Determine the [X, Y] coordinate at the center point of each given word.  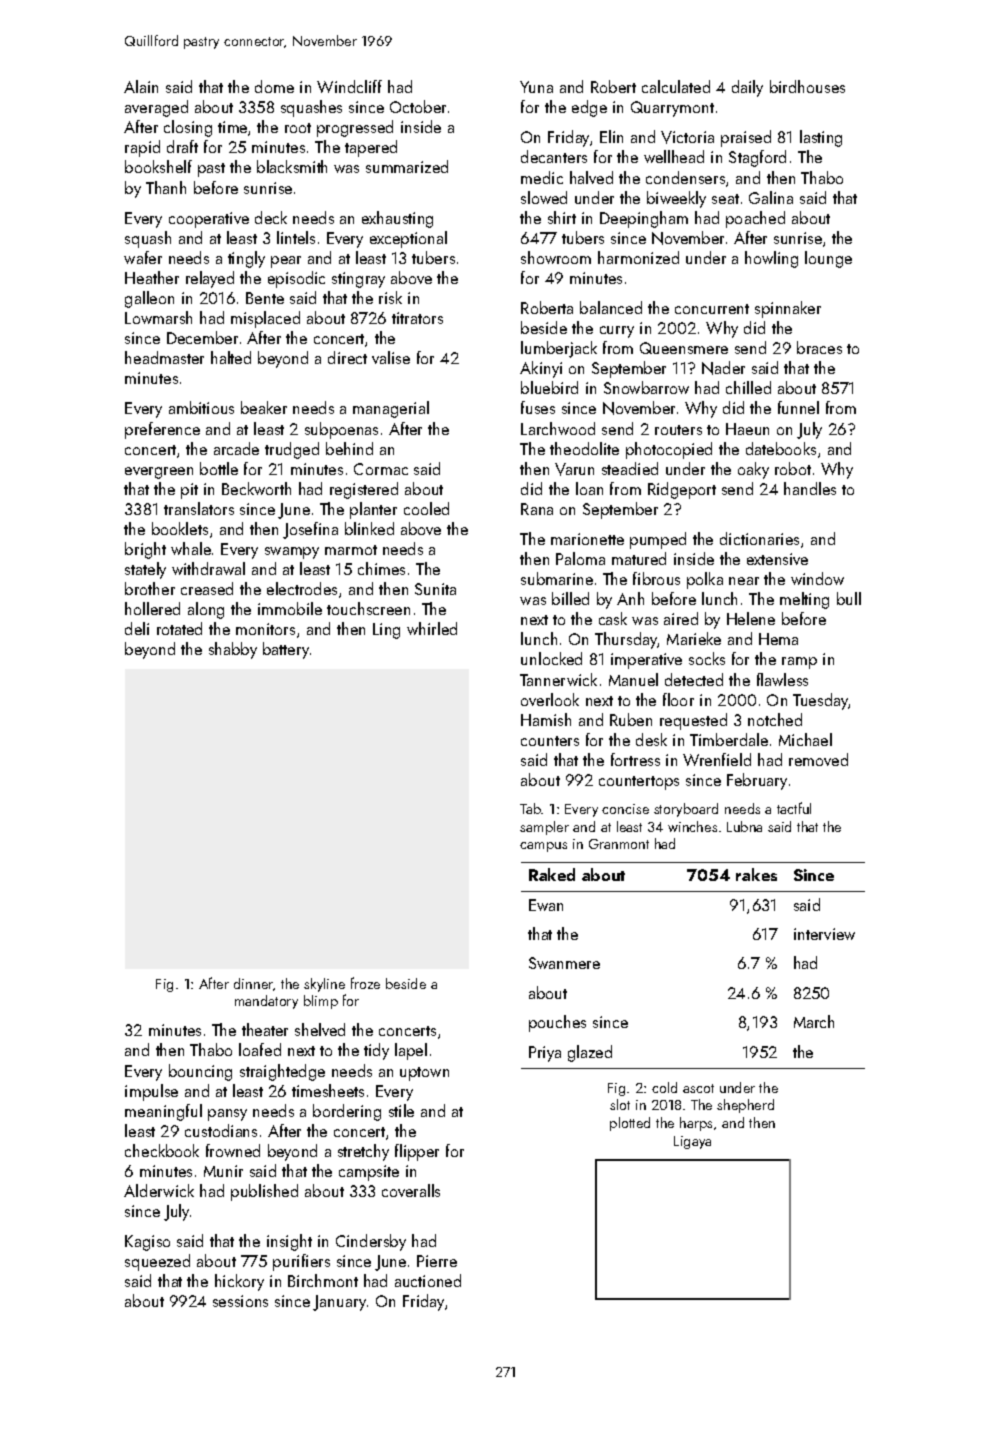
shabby [233, 650]
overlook [550, 699]
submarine [557, 578]
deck [271, 217]
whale [191, 548]
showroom [556, 257]
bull [849, 598]
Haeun [747, 429]
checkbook [162, 1150]
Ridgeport [682, 490]
